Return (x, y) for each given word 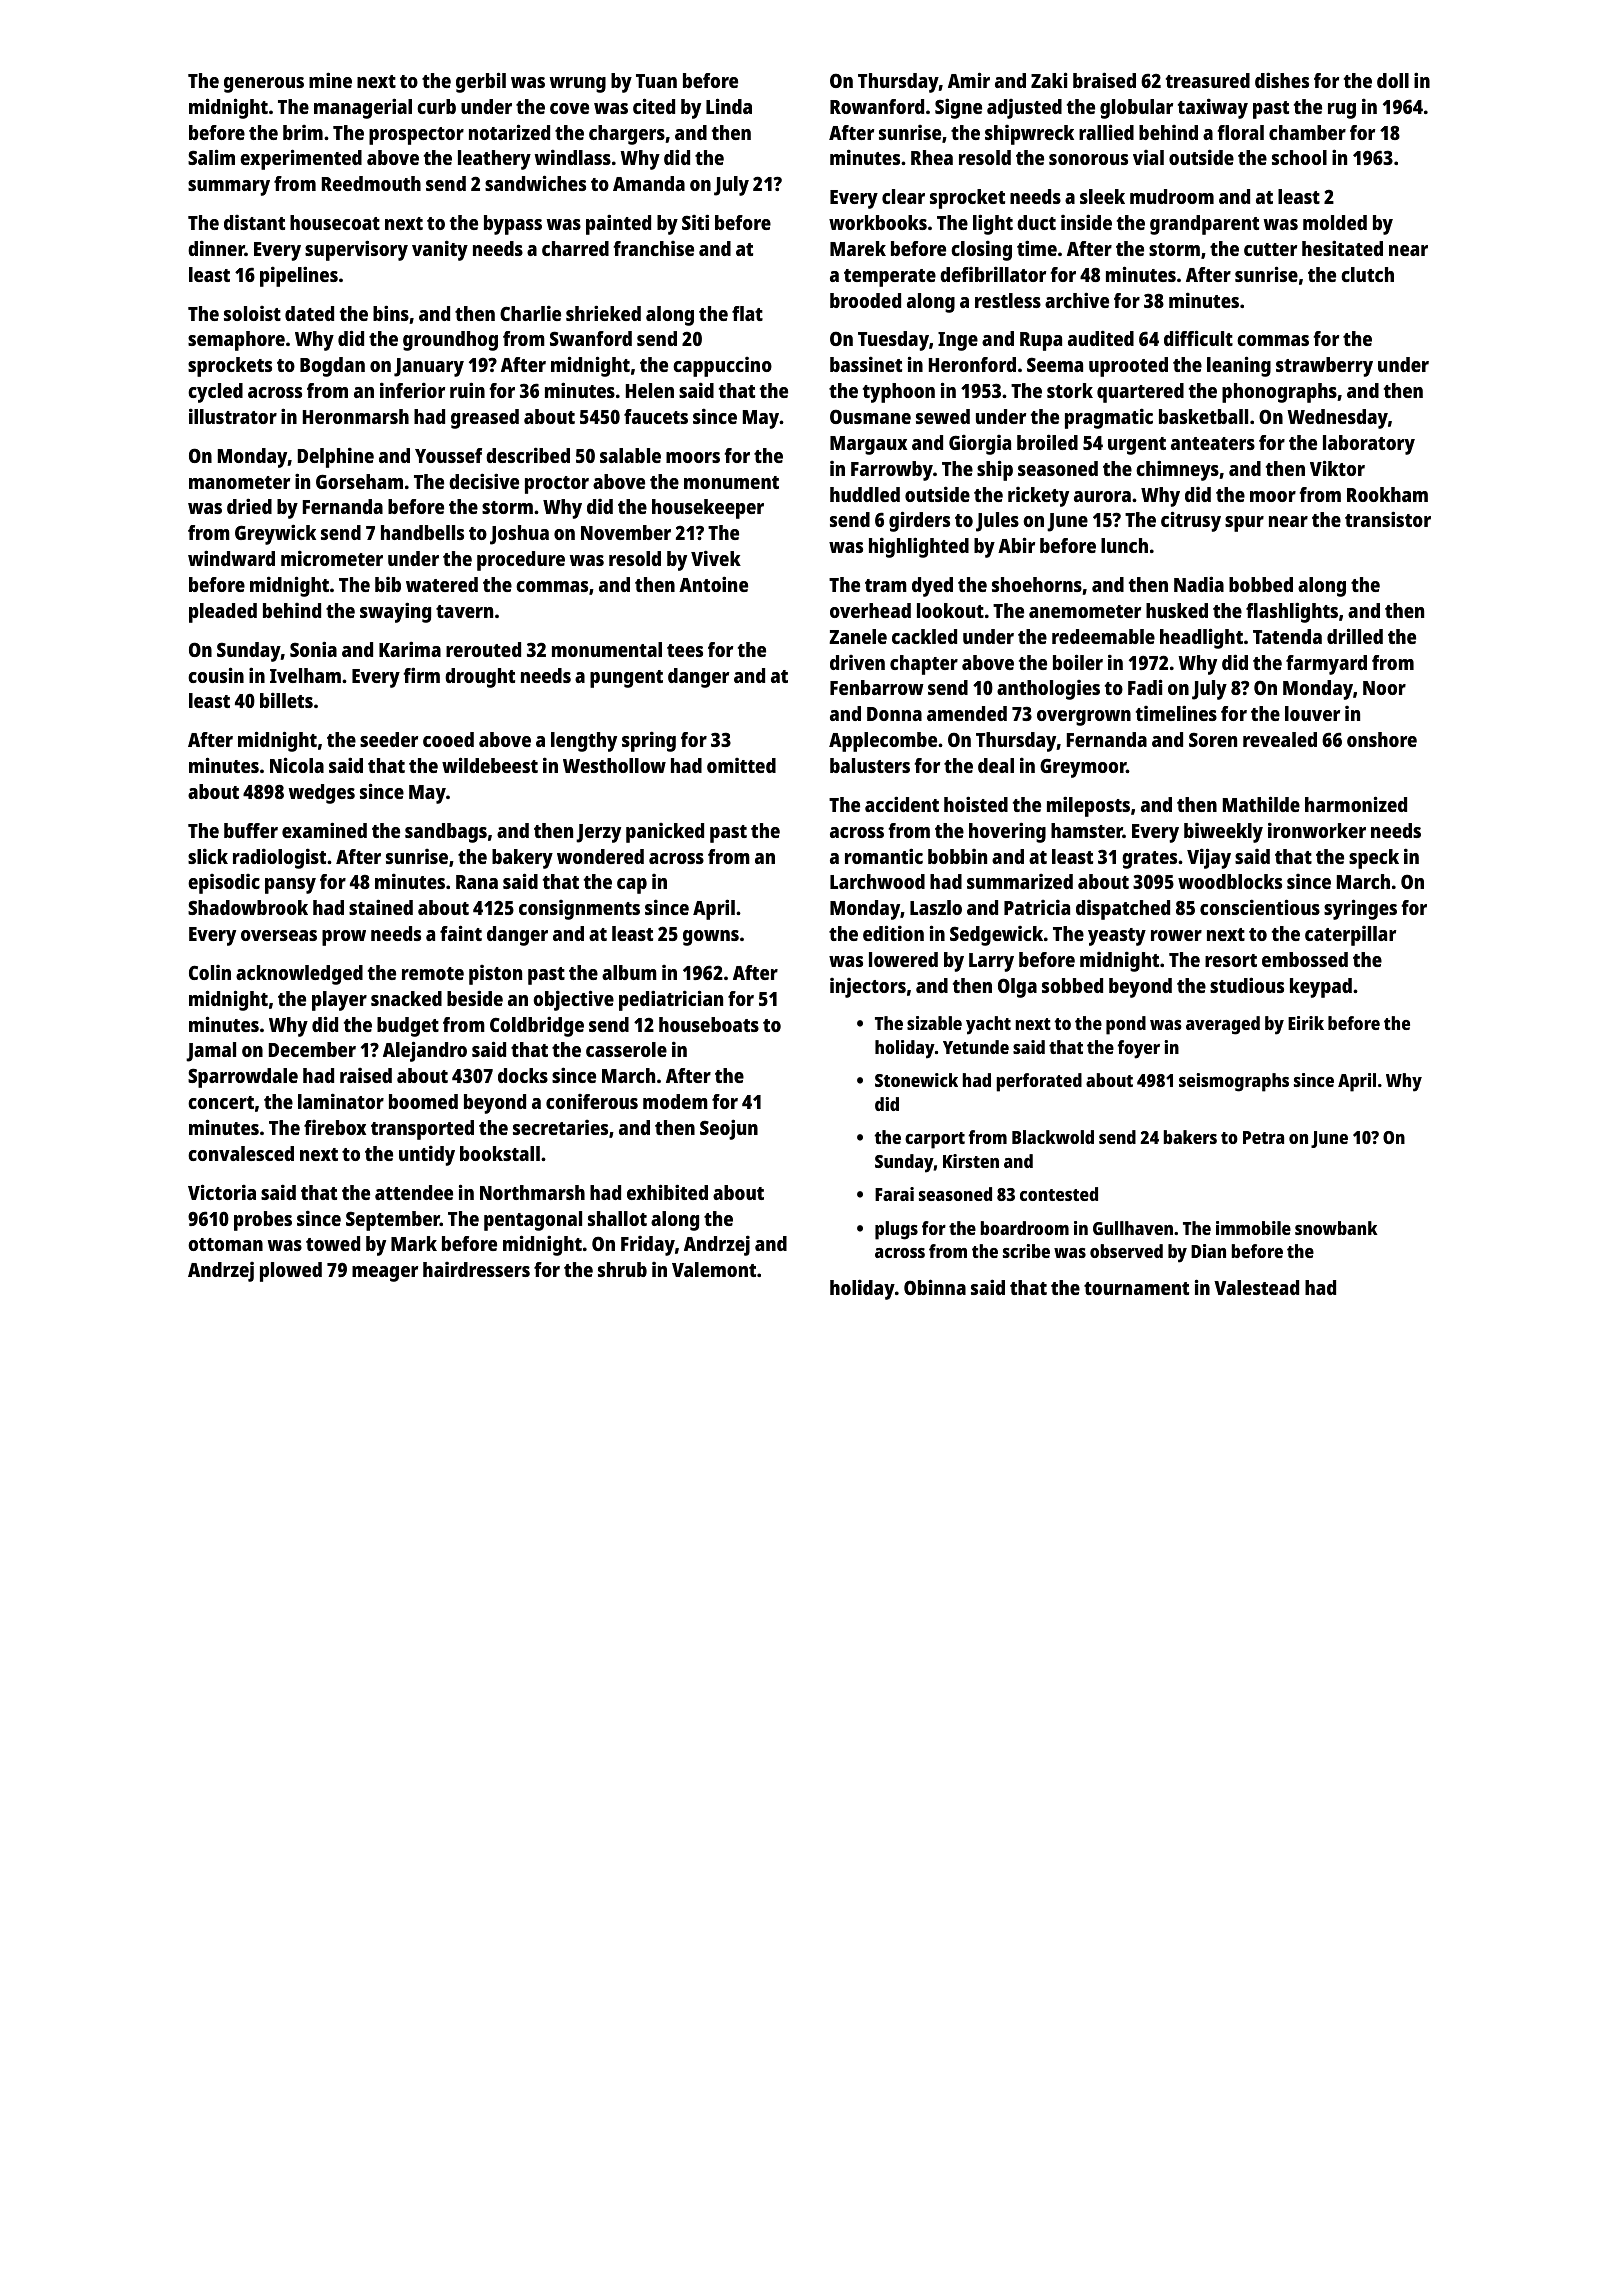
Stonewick (916, 1080)
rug (1342, 111)
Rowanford (877, 106)
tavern (464, 611)
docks (523, 1075)
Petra (1263, 1137)
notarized (509, 132)
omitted (741, 765)
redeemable (1103, 636)
